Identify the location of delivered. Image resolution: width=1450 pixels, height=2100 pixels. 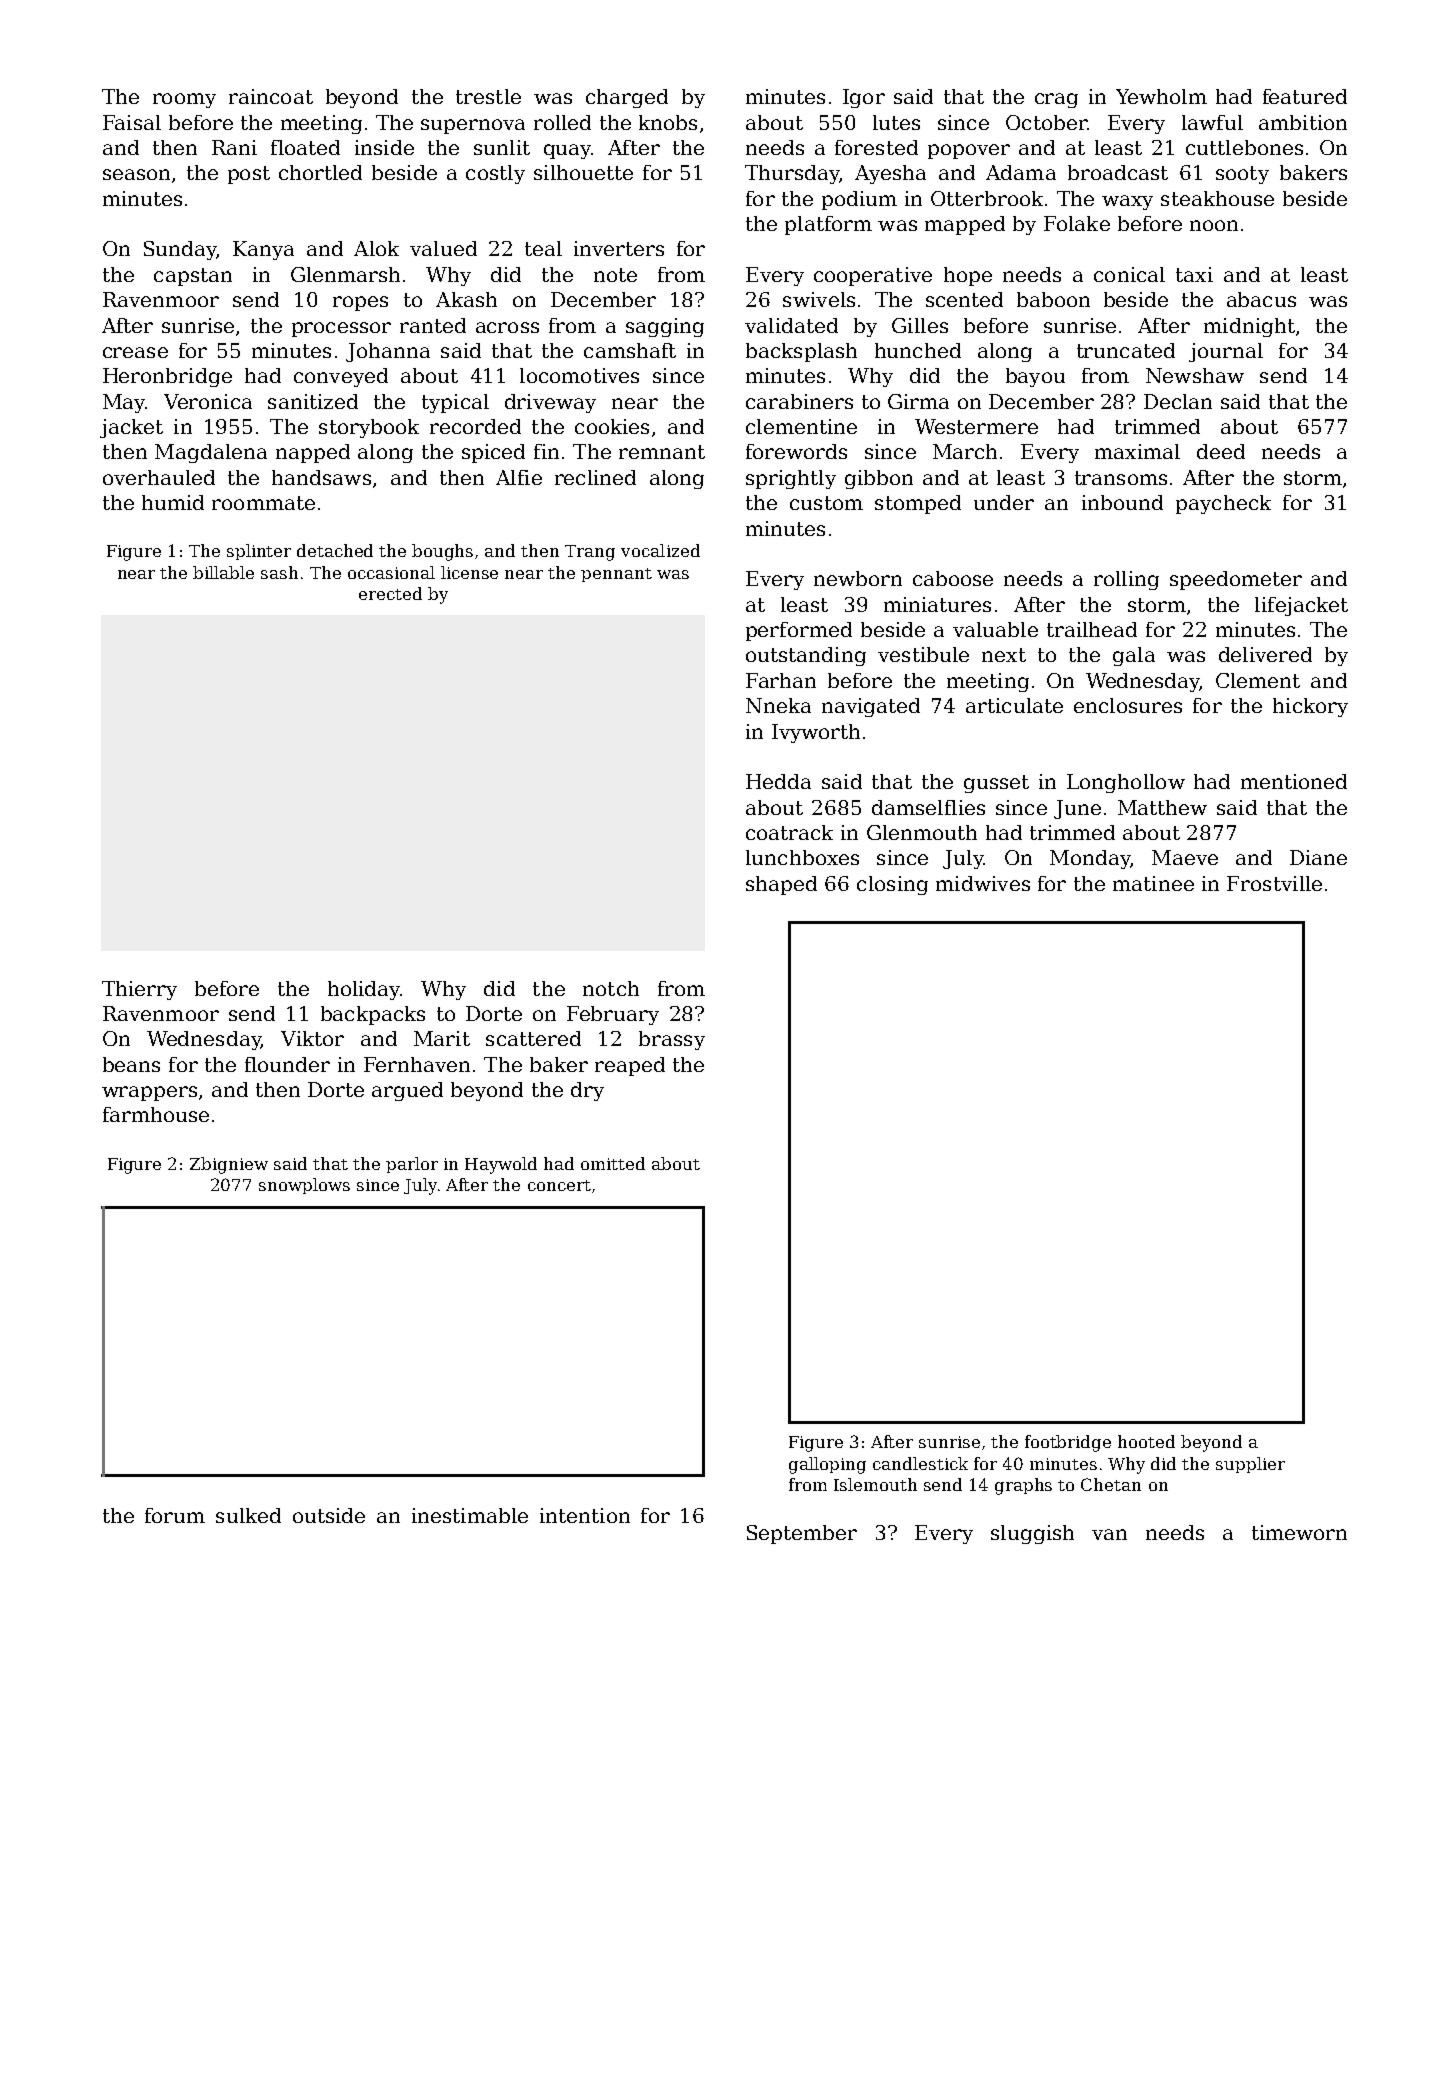
(1265, 654).
